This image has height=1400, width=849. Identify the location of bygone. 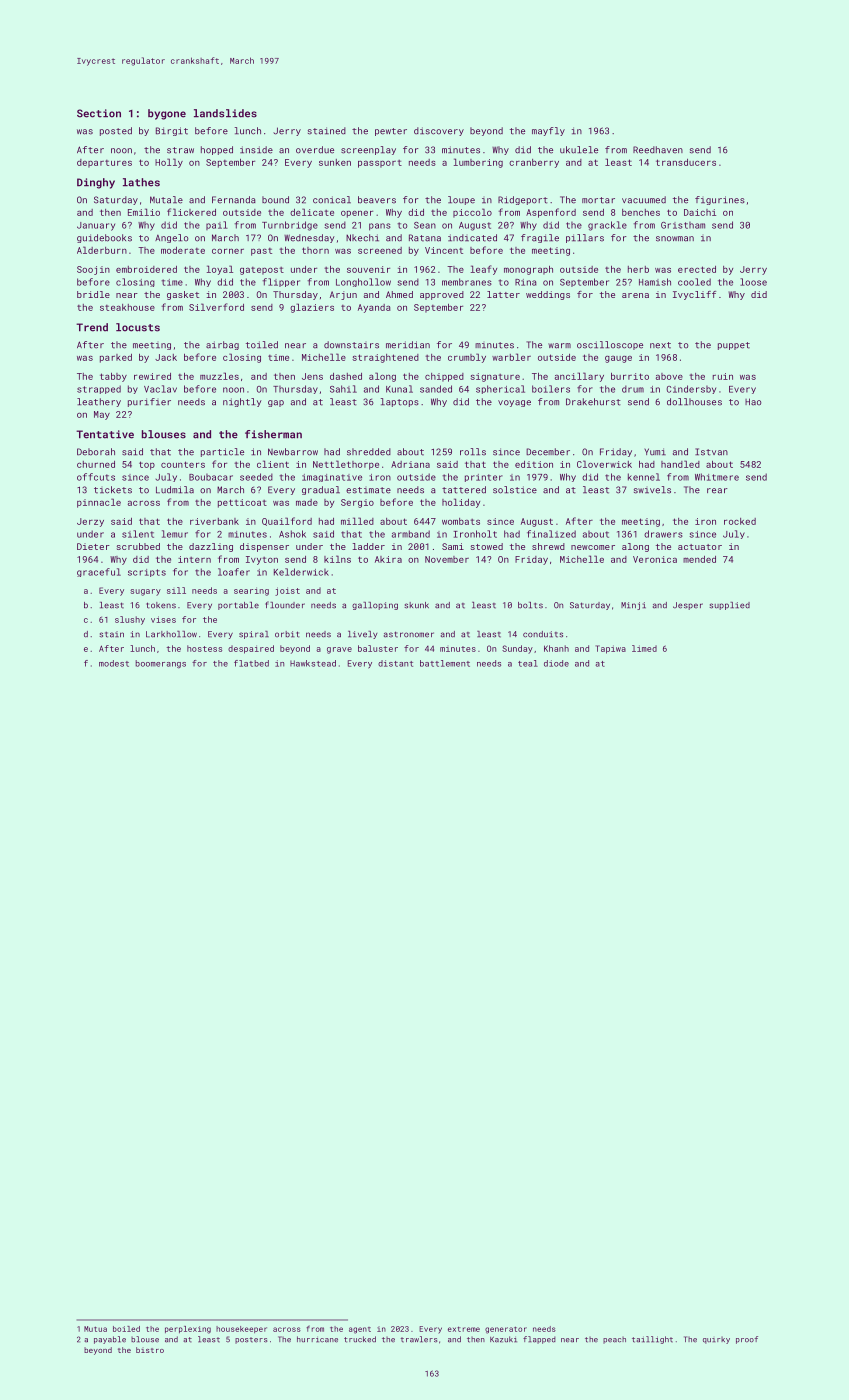
(167, 114).
